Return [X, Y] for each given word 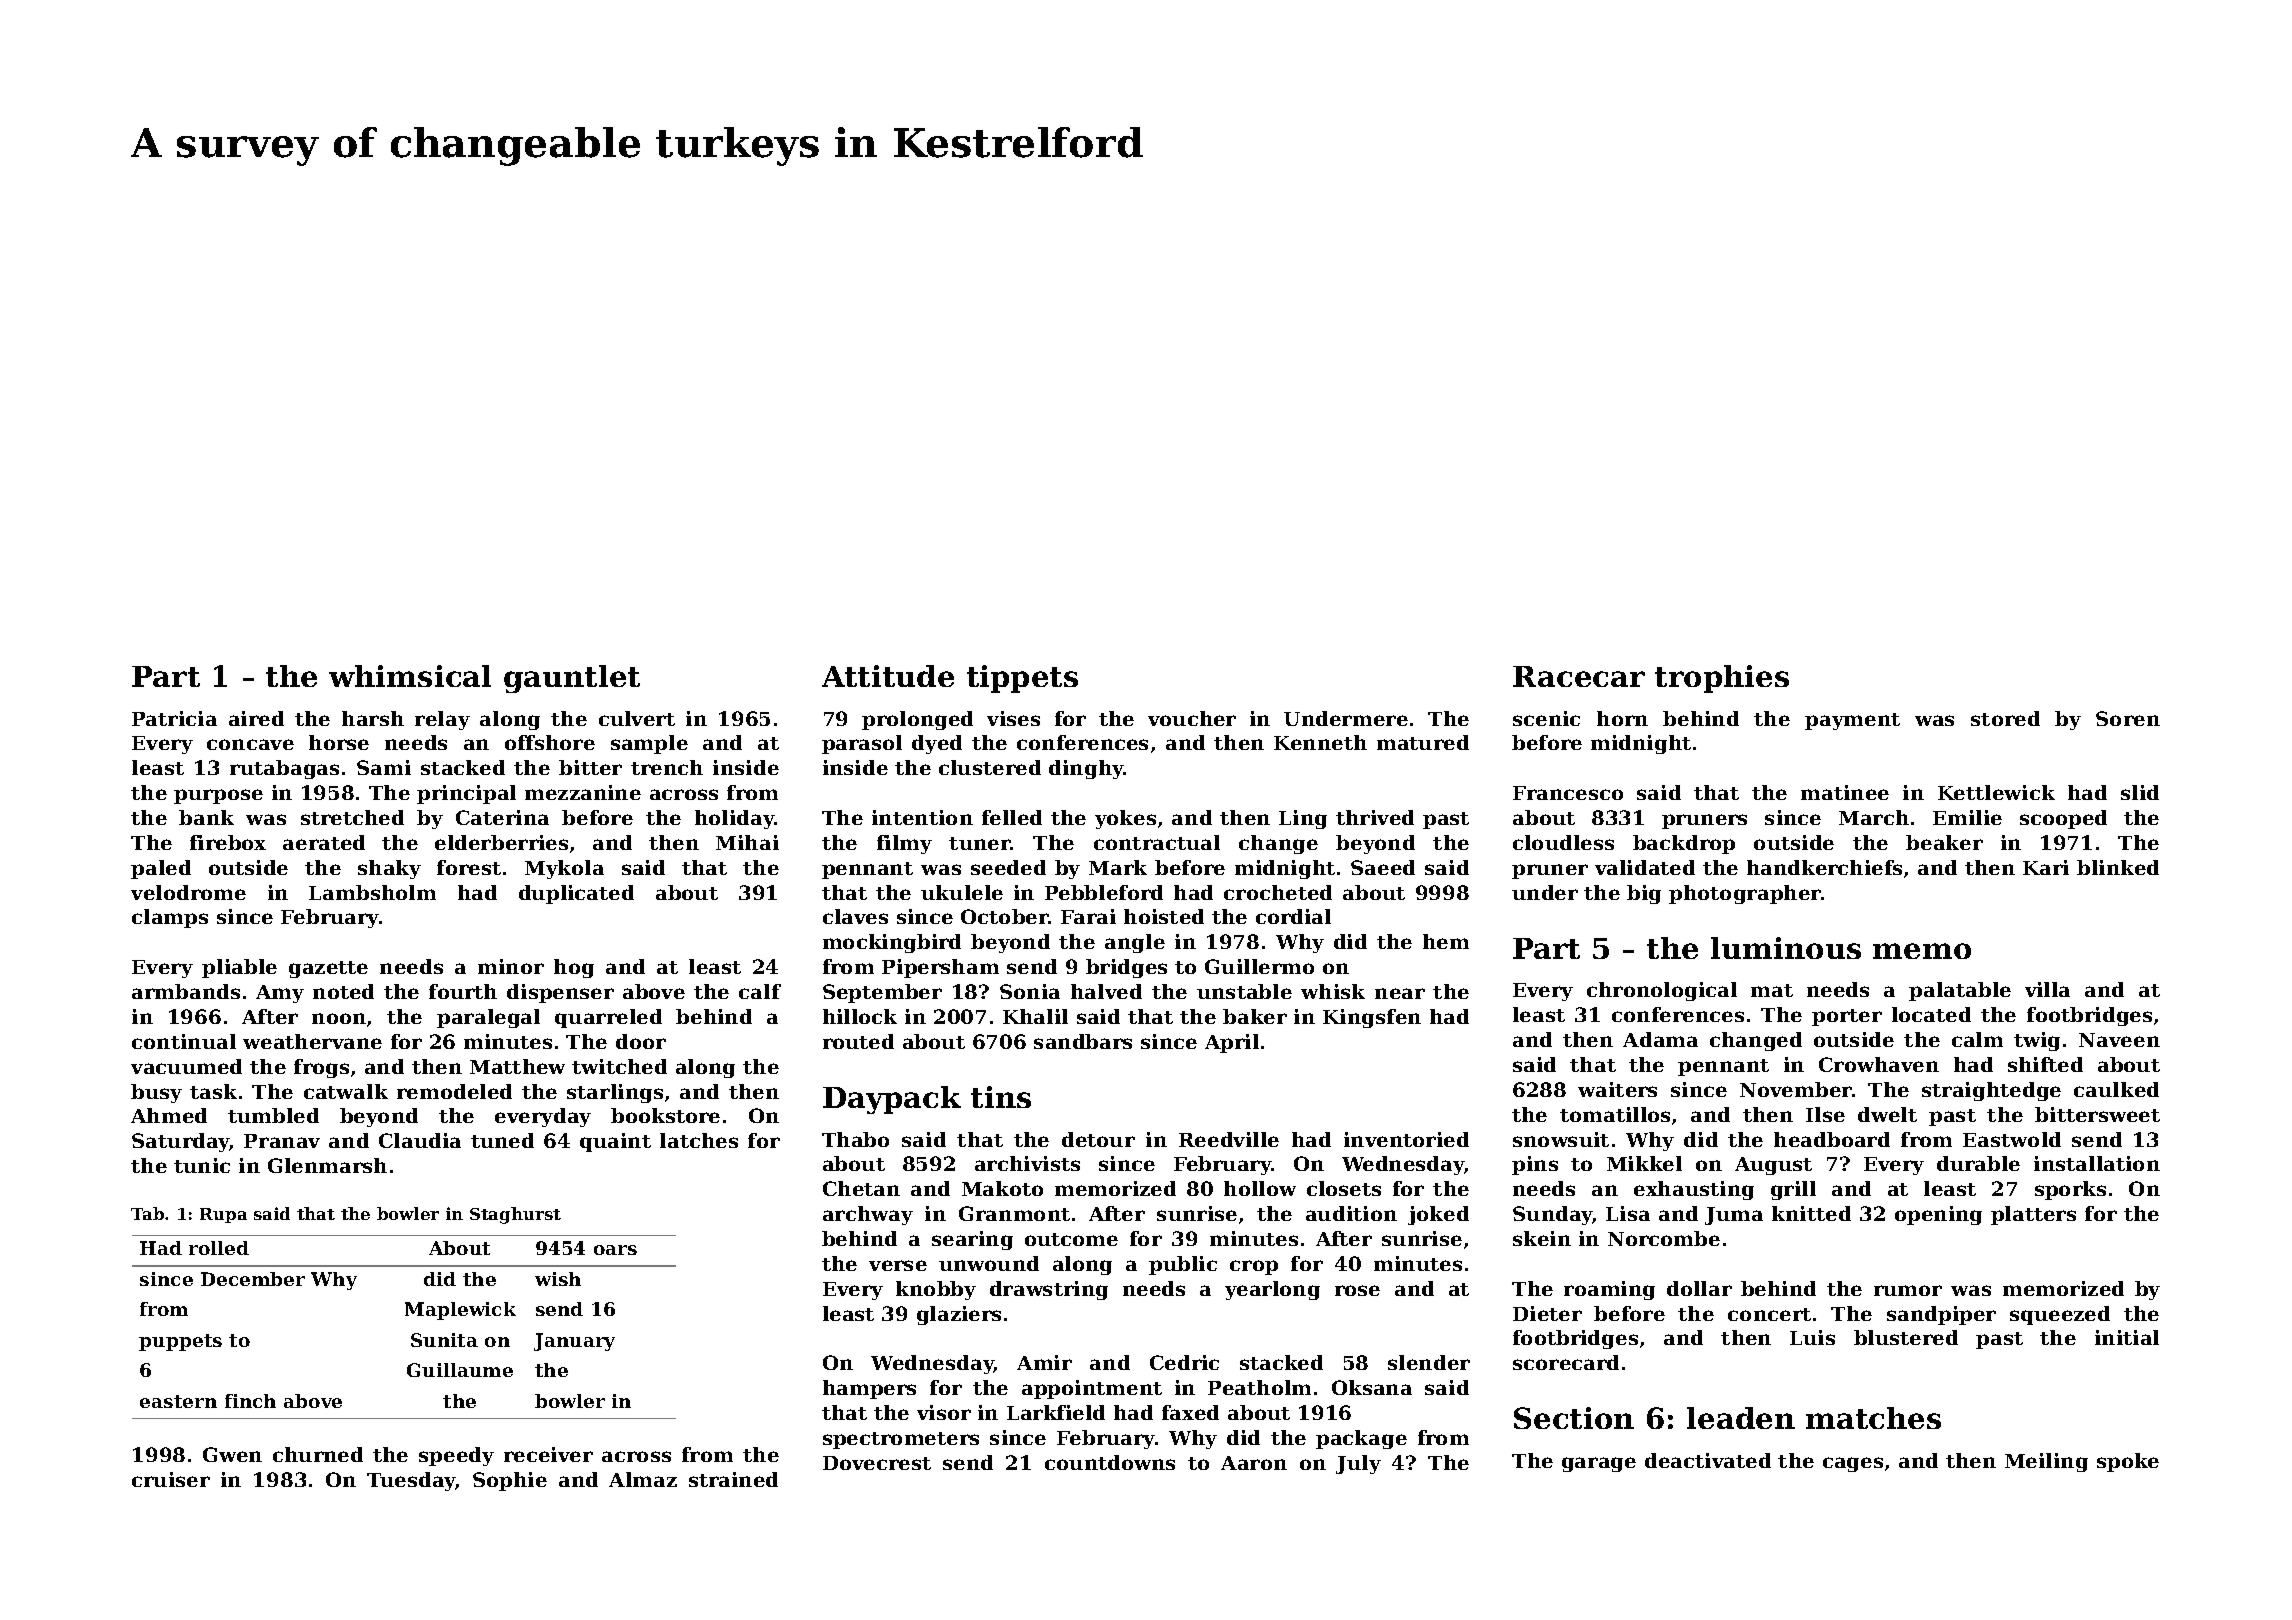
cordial [1293, 916]
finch [250, 1401]
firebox [228, 842]
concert [1769, 1314]
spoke [2128, 1462]
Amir [1044, 1362]
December [253, 1279]
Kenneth [1320, 742]
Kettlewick [1996, 792]
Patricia [174, 718]
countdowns [1110, 1462]
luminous [1786, 948]
